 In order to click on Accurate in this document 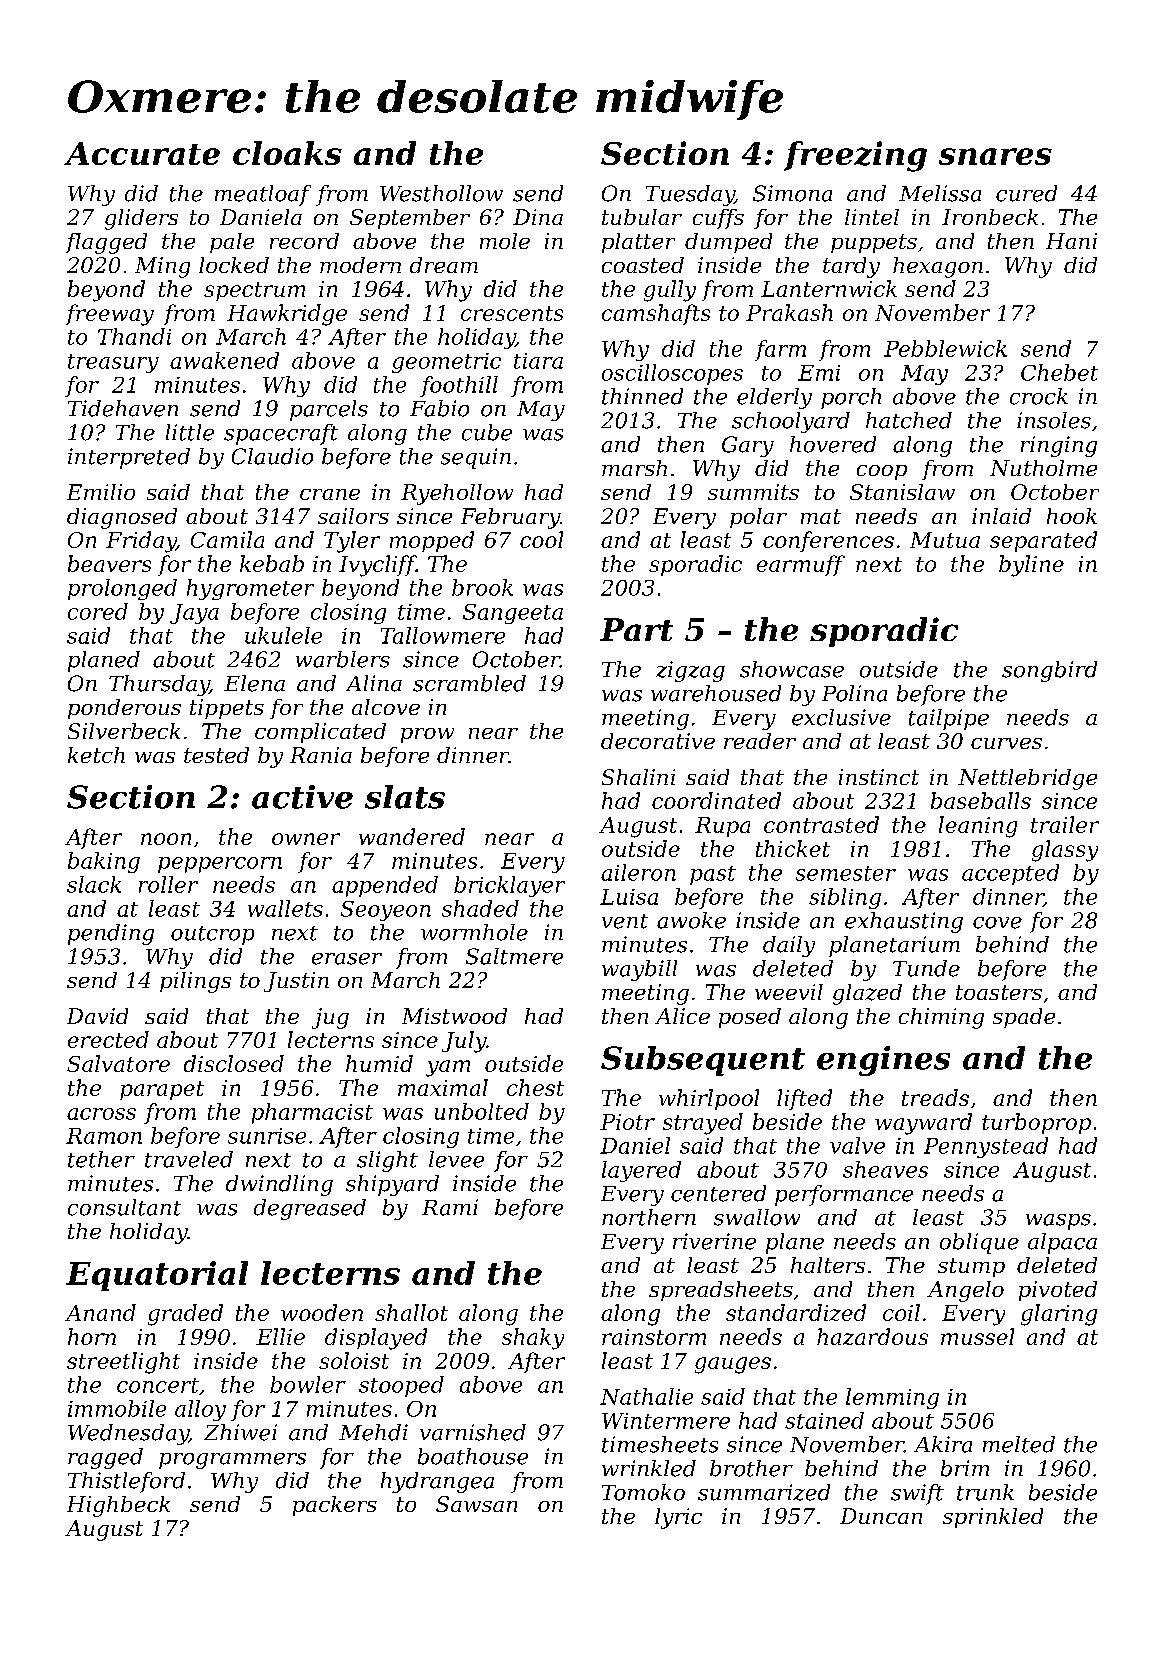, I will do `click(142, 153)`.
